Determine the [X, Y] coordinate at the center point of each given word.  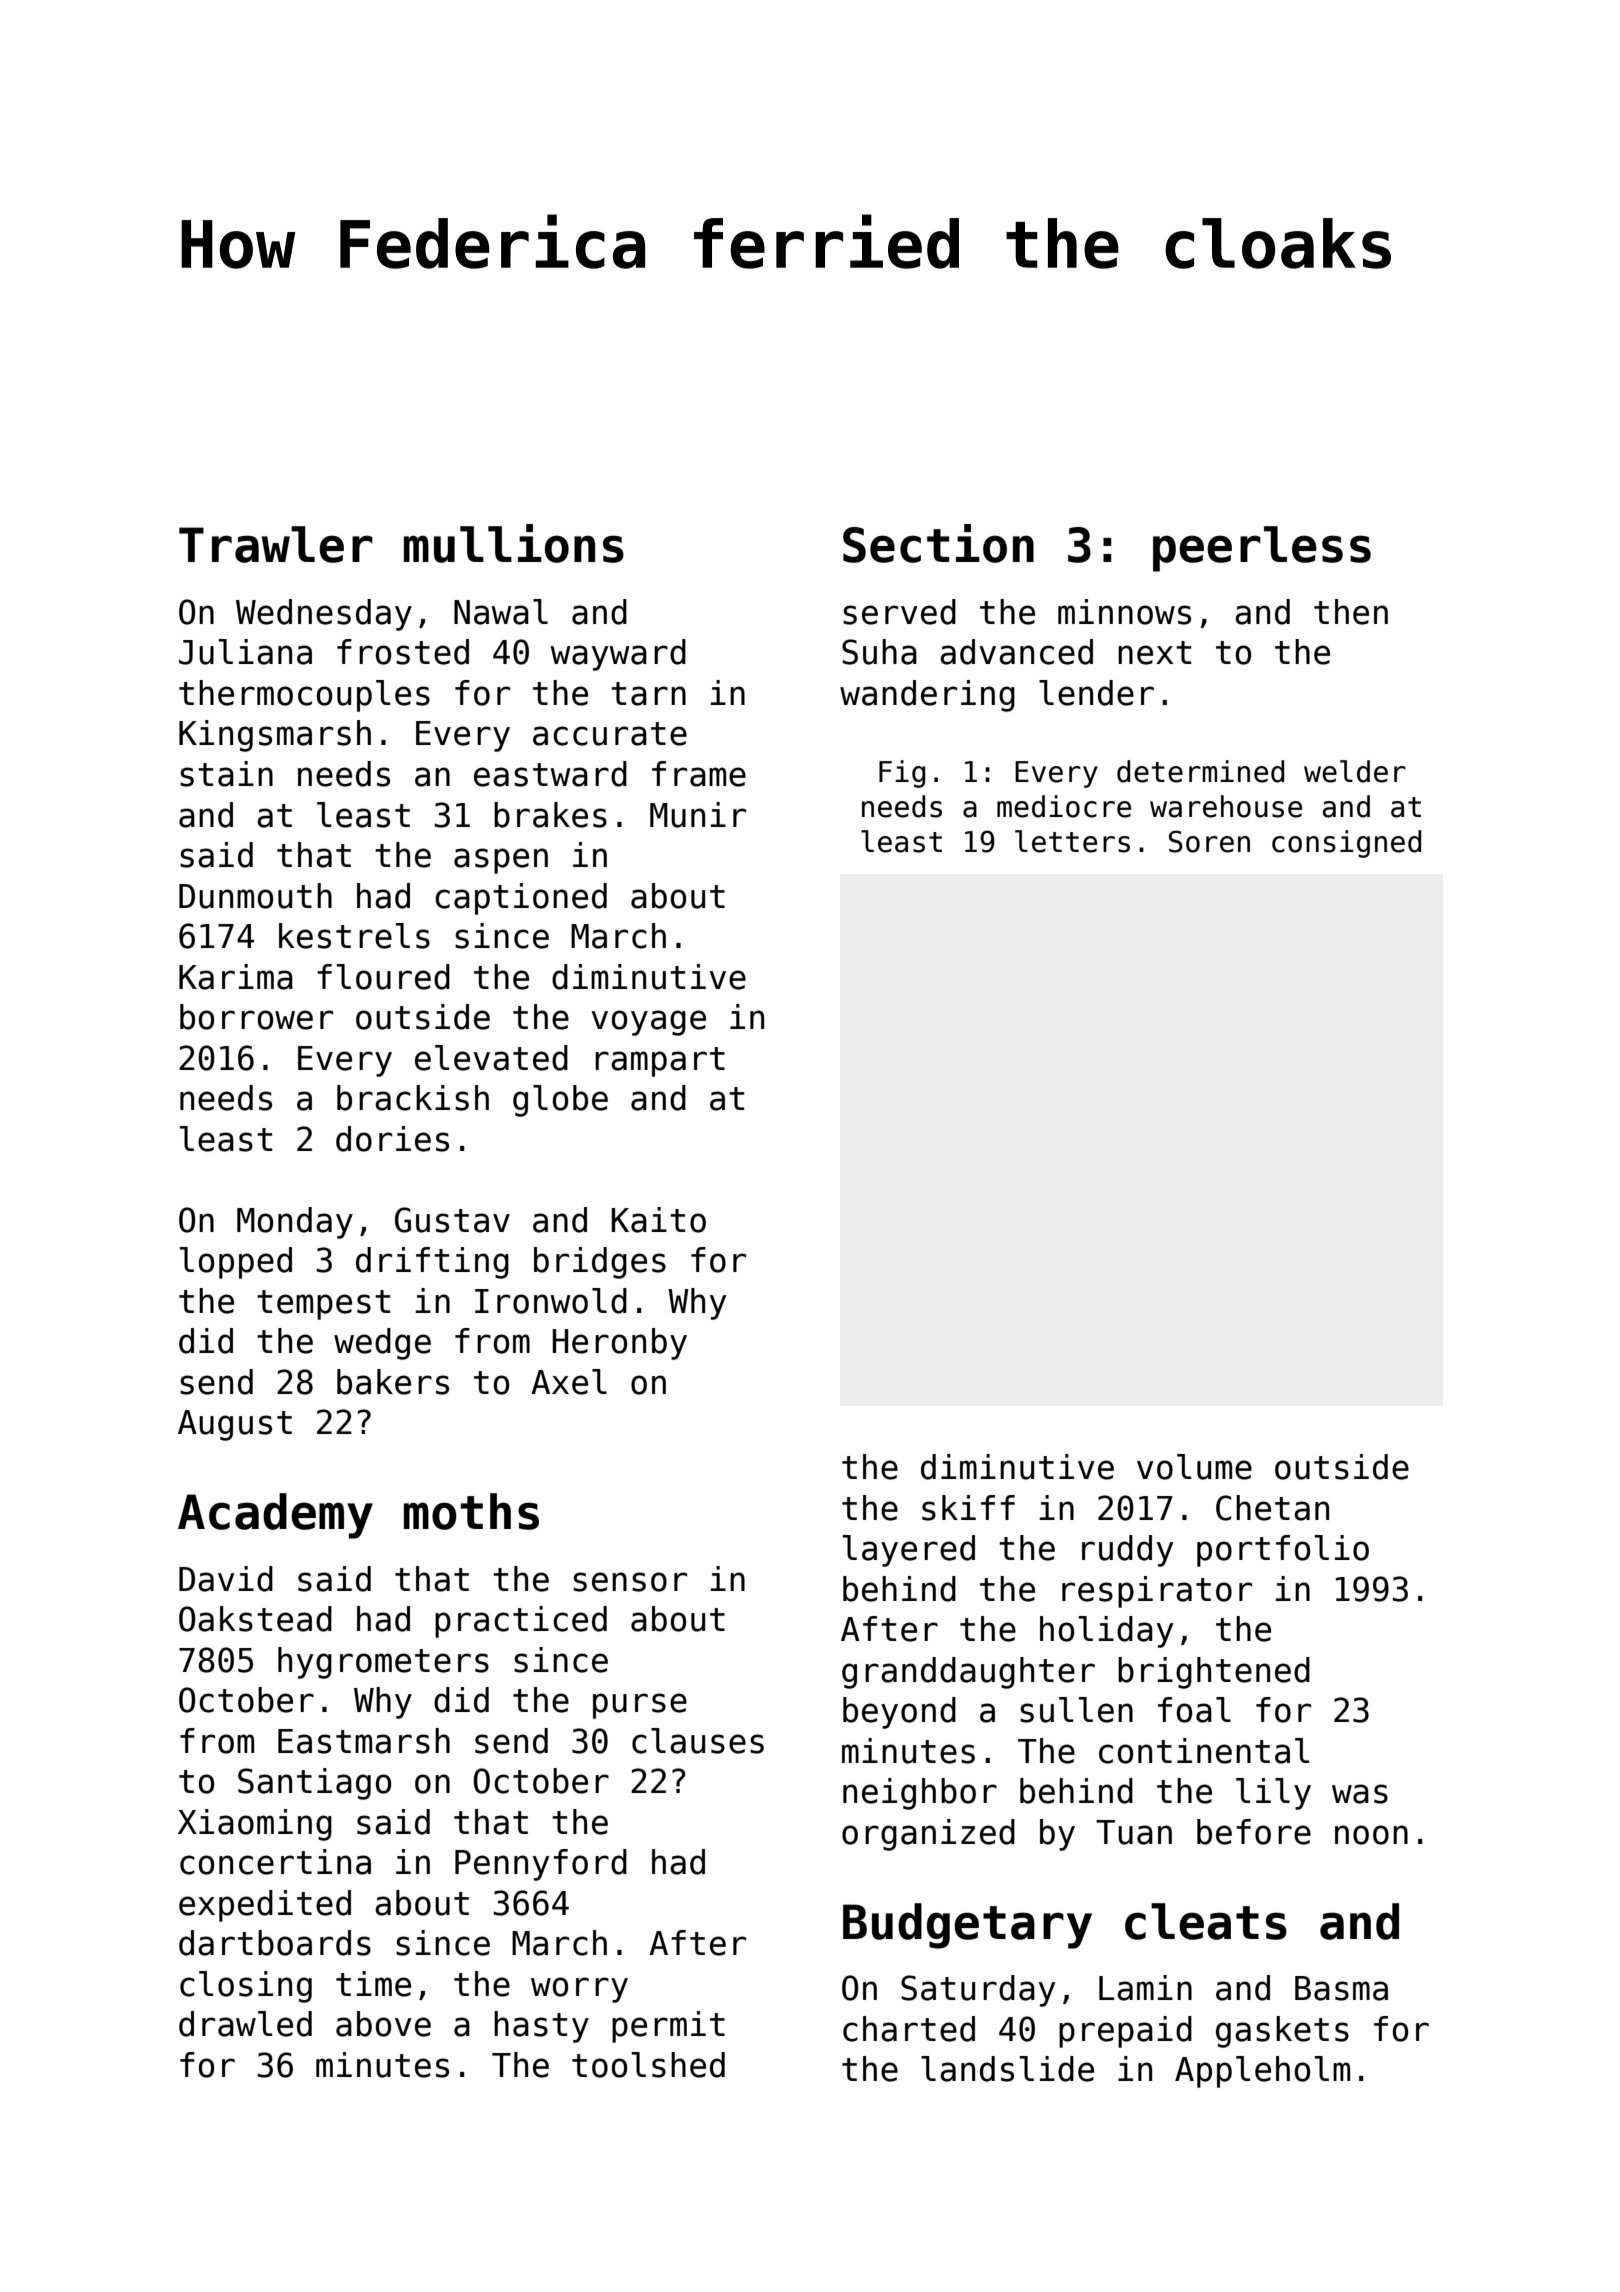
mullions [514, 543]
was [1360, 1794]
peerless [1262, 549]
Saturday [978, 1991]
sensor [630, 1582]
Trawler [276, 544]
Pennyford [541, 1865]
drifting [432, 1263]
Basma [1341, 1988]
